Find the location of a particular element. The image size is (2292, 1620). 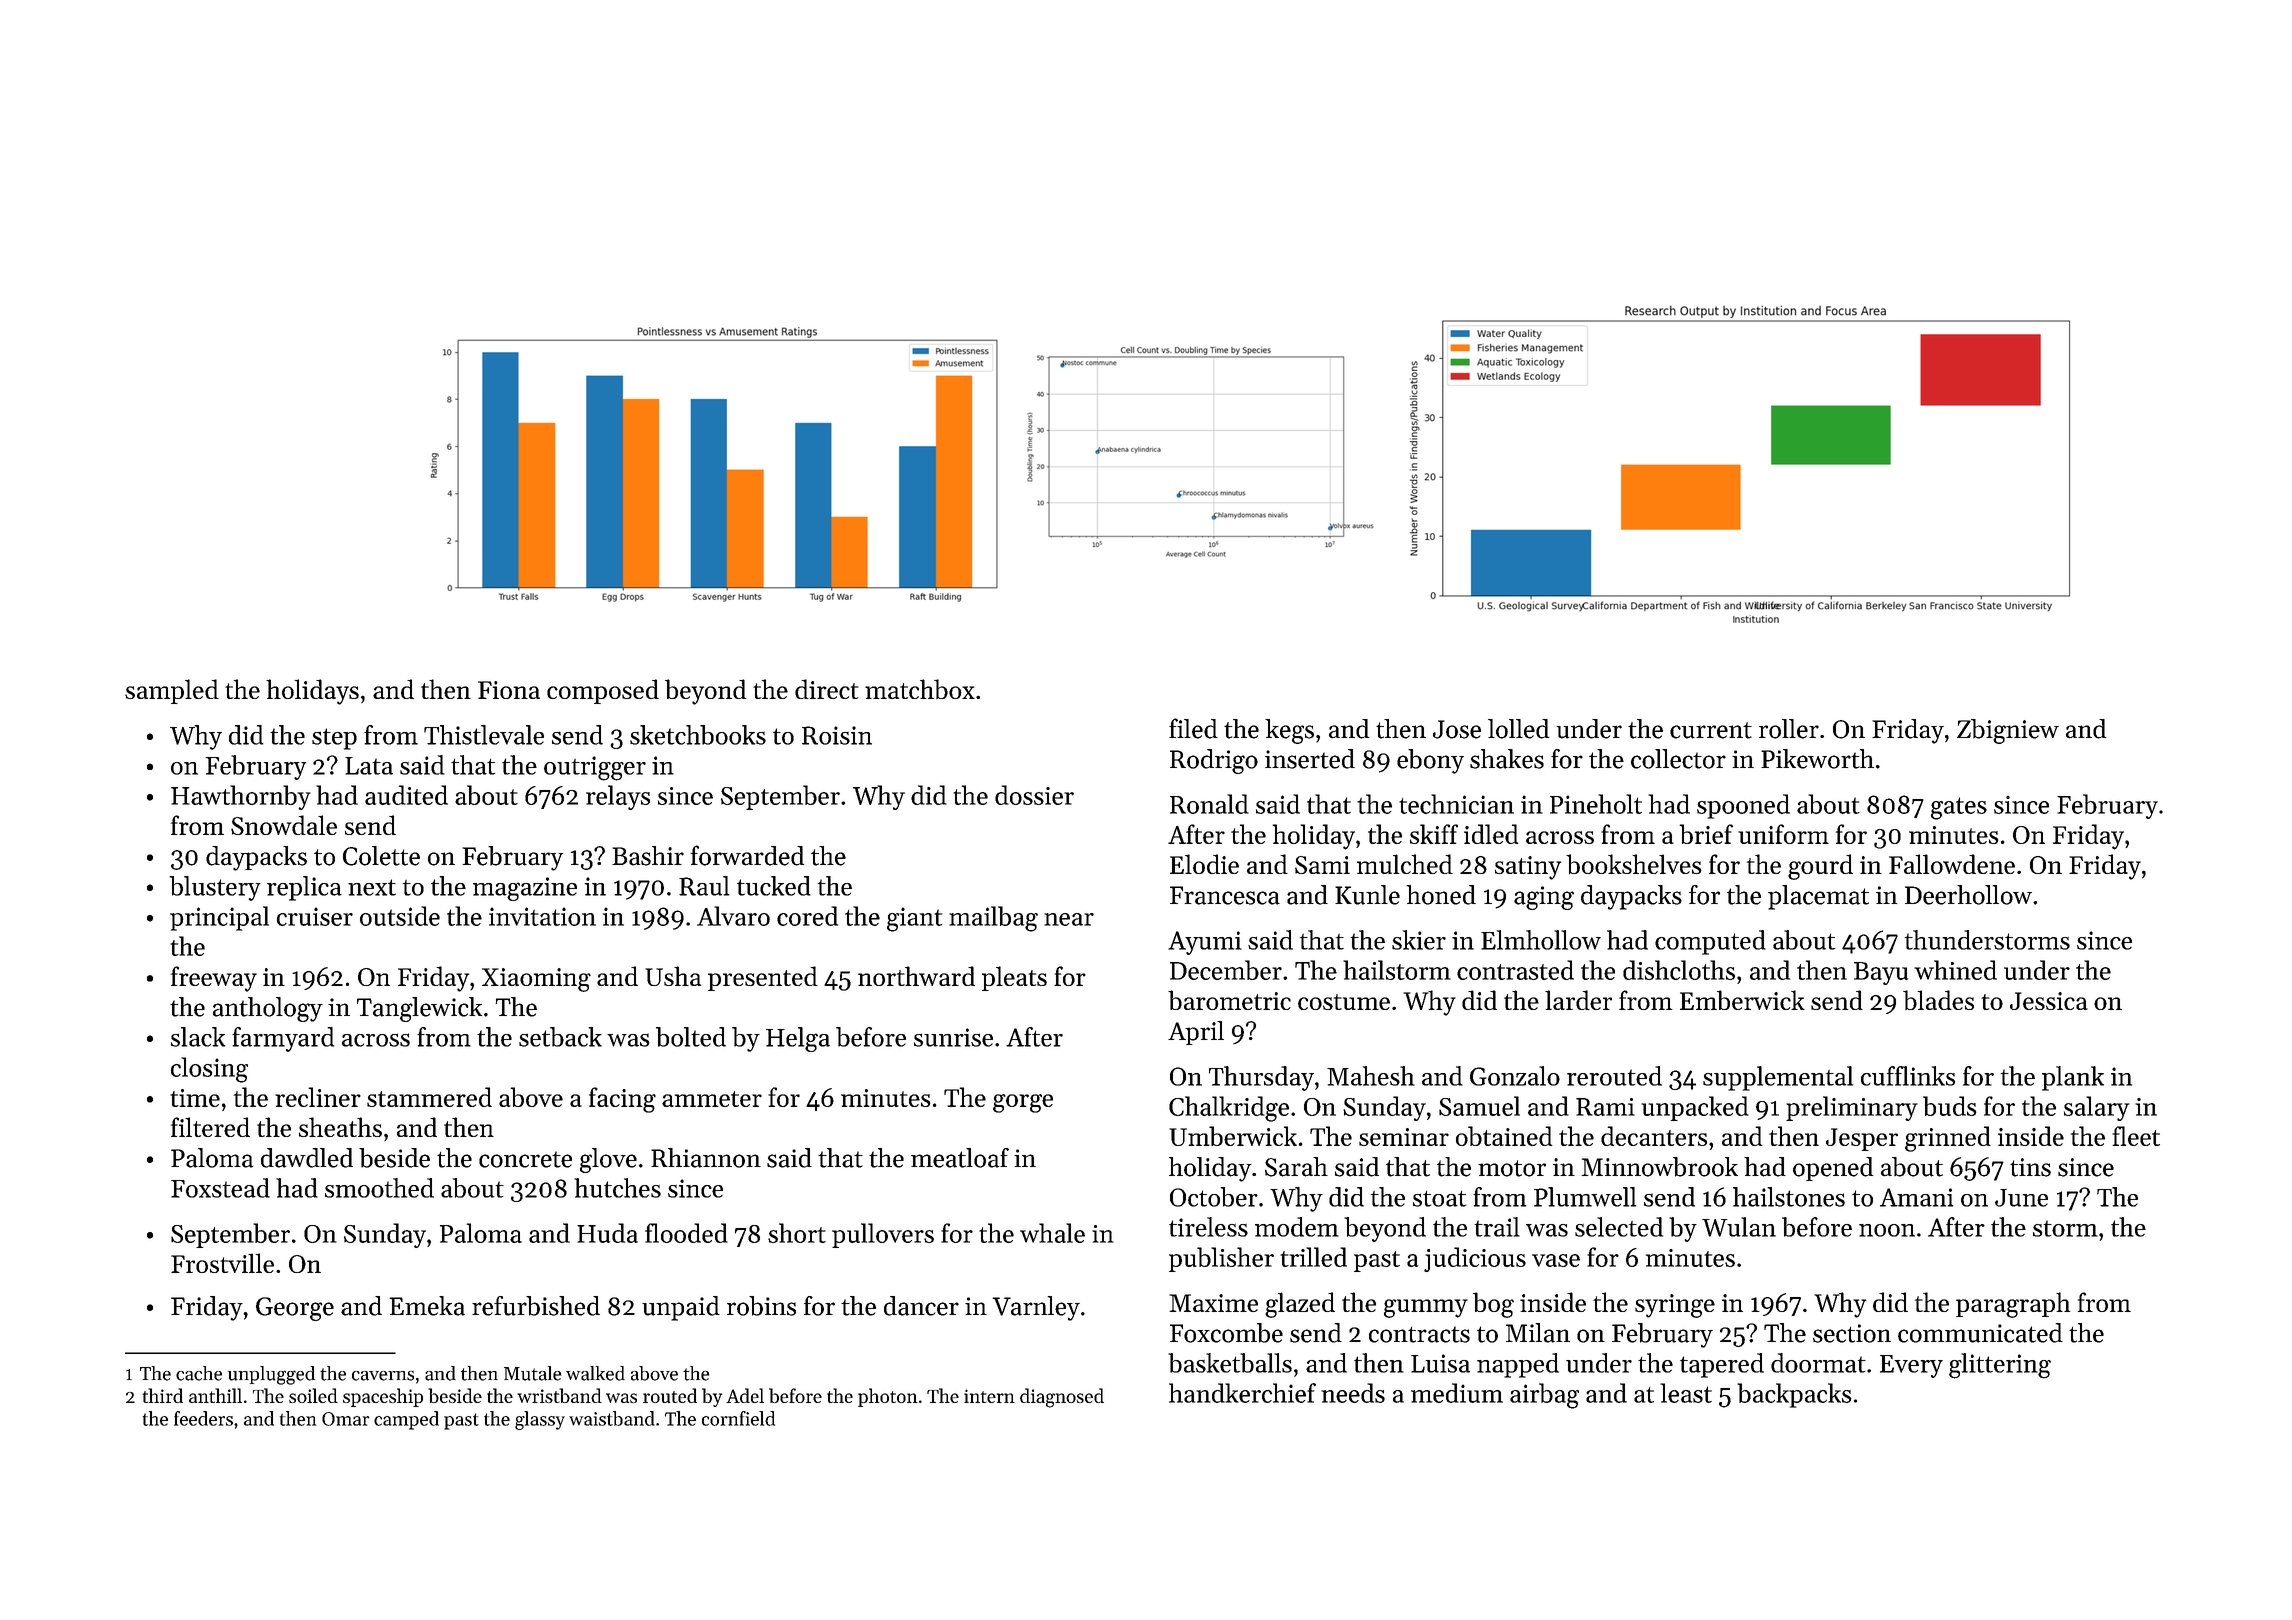

camped is located at coordinates (406, 1420).
